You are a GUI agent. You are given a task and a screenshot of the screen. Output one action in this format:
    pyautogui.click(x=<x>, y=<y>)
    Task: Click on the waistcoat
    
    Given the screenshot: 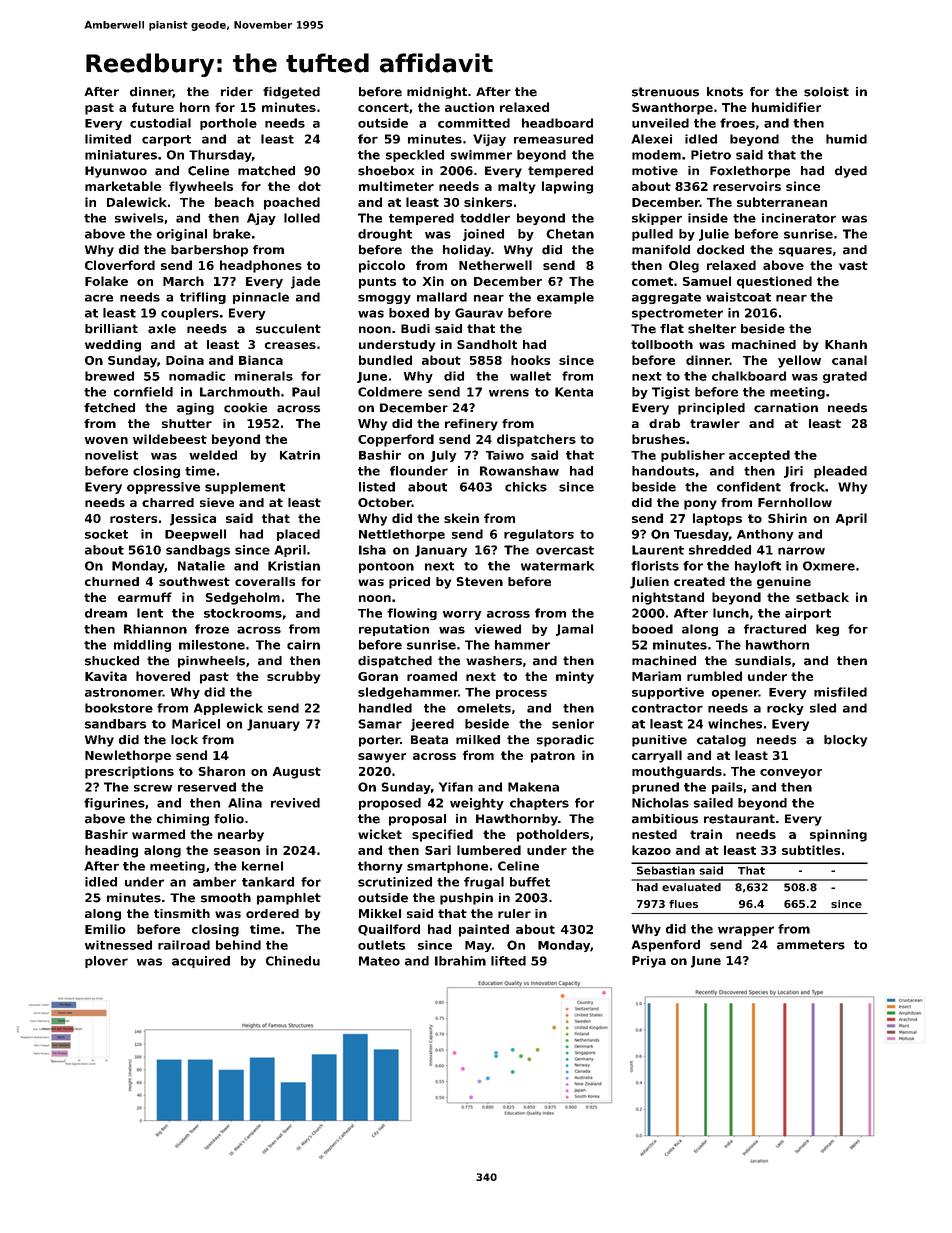 What is the action you would take?
    pyautogui.click(x=738, y=297)
